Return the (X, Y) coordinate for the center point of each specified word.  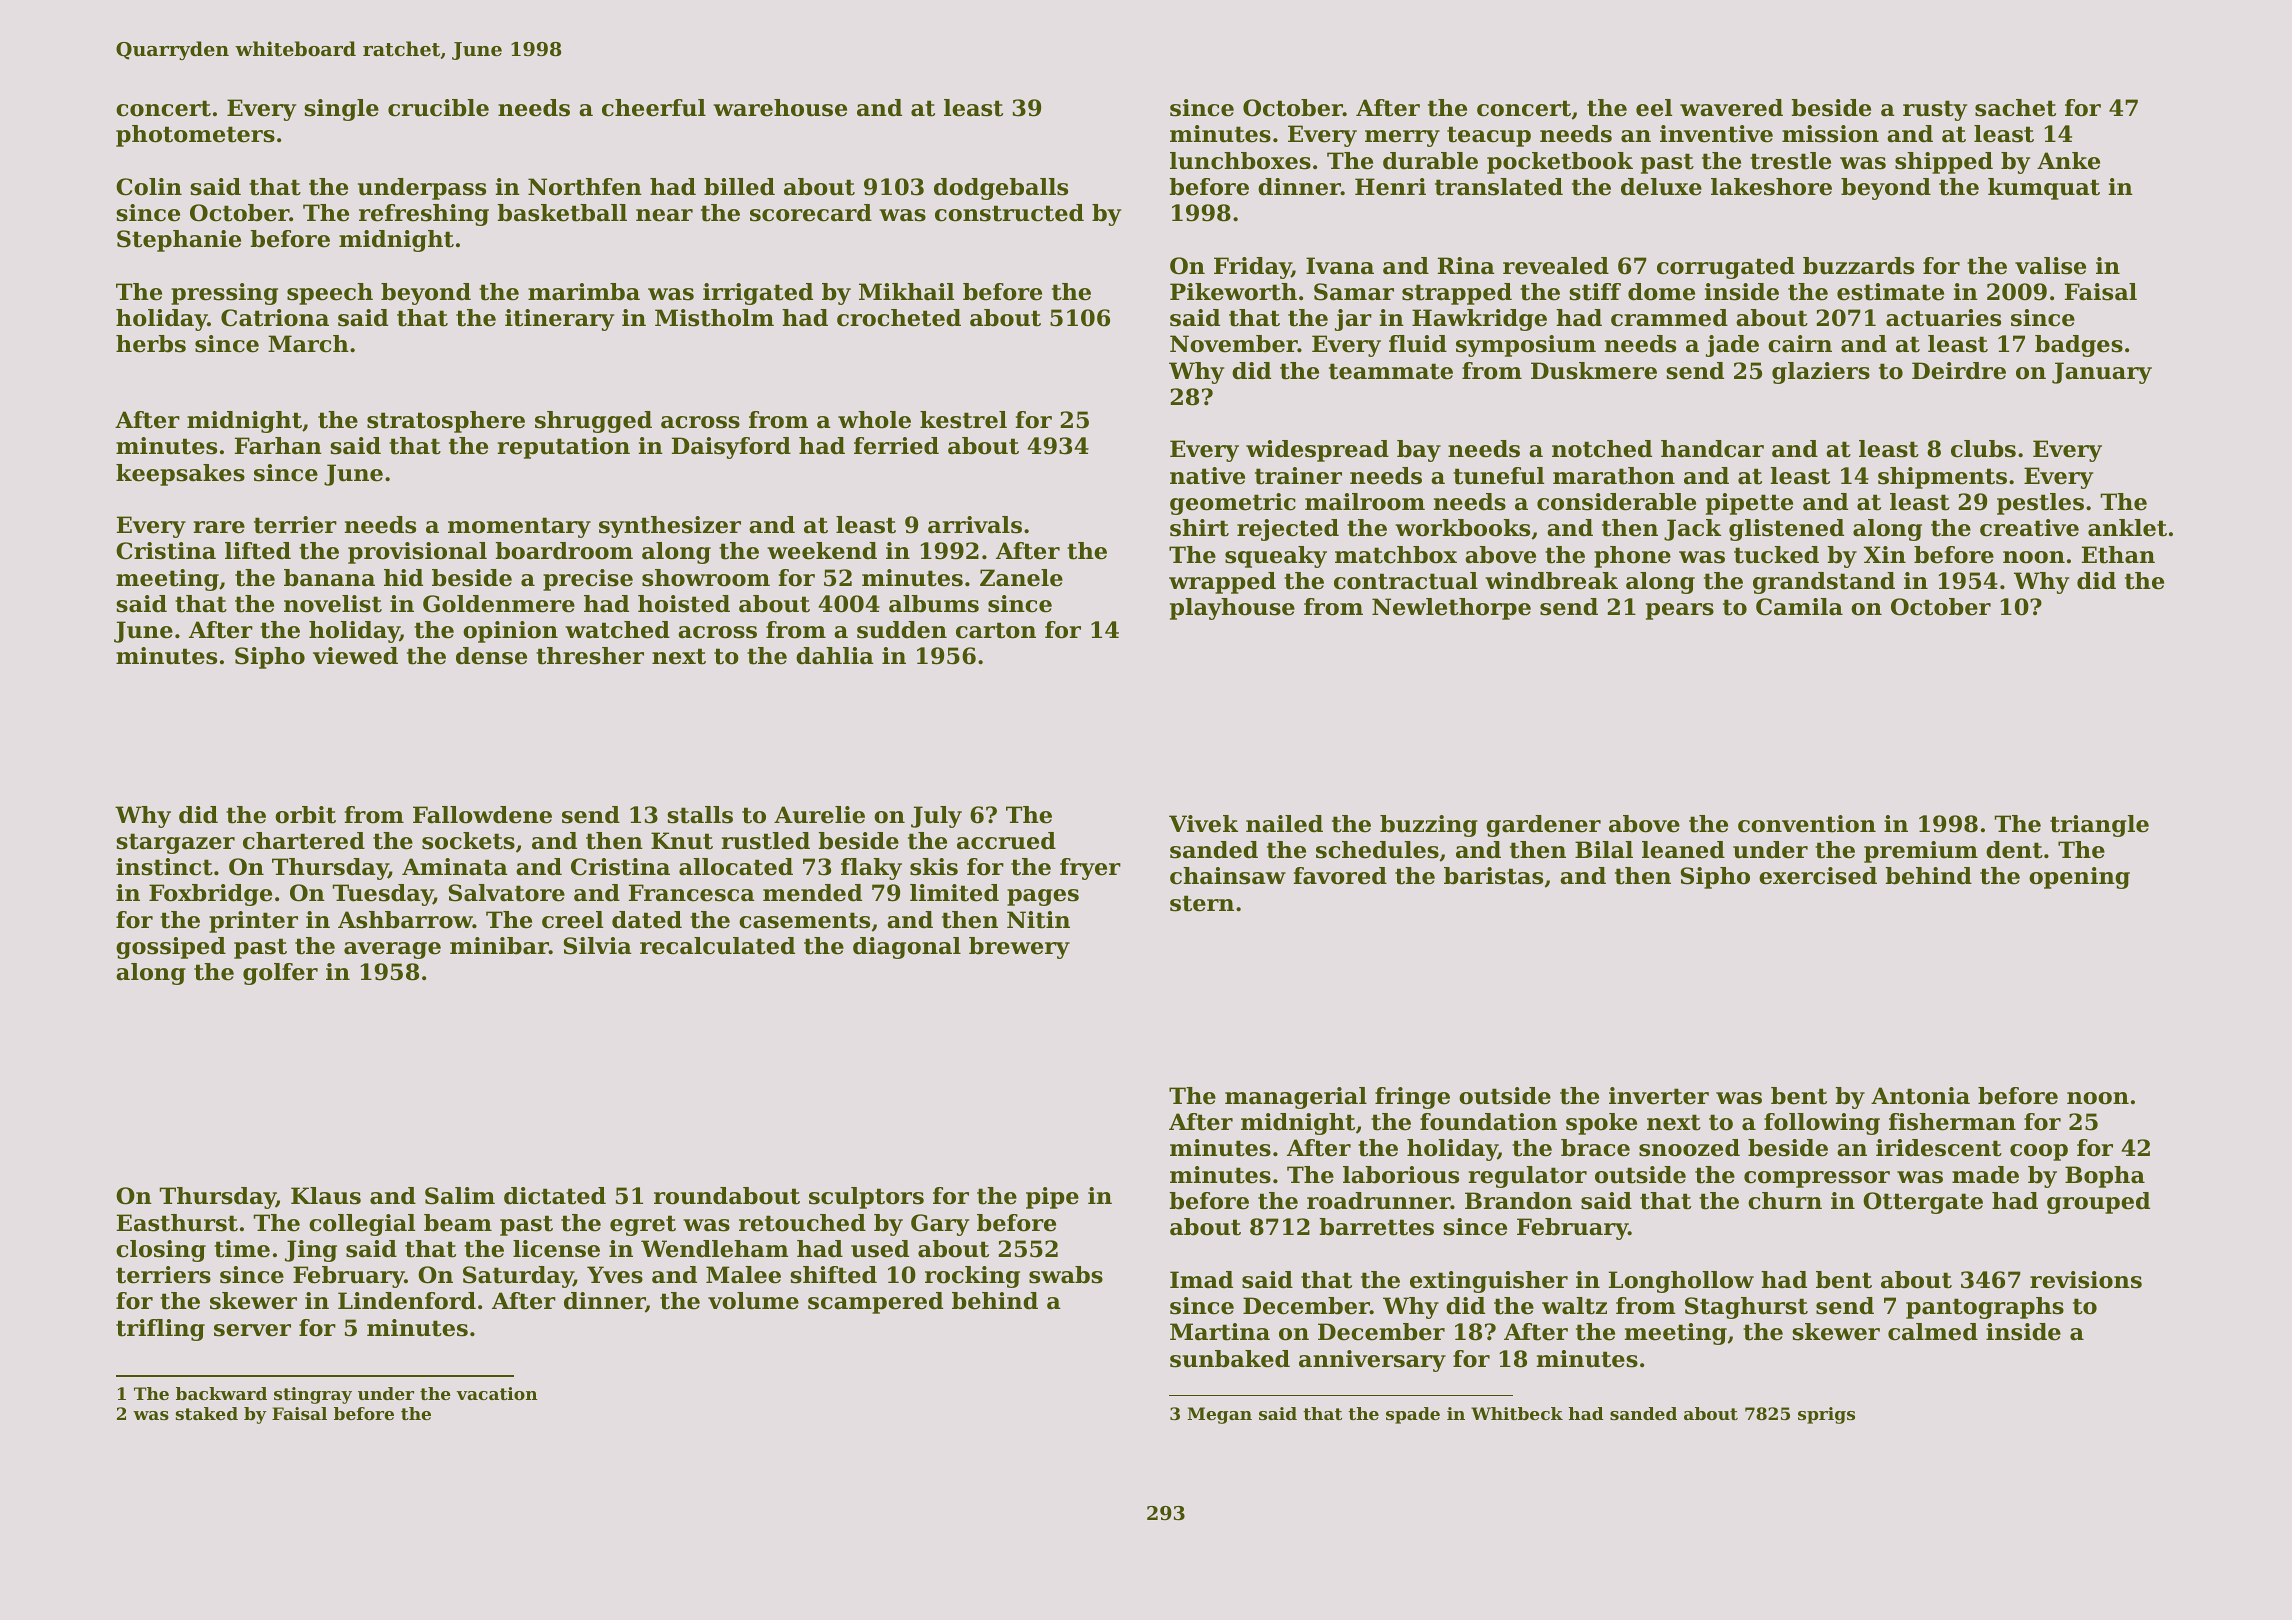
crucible (438, 108)
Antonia (1920, 1096)
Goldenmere (499, 604)
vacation (497, 1393)
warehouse (780, 108)
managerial (1296, 1098)
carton (996, 630)
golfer (280, 974)
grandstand (1824, 583)
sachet (2015, 108)
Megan (1219, 1415)
